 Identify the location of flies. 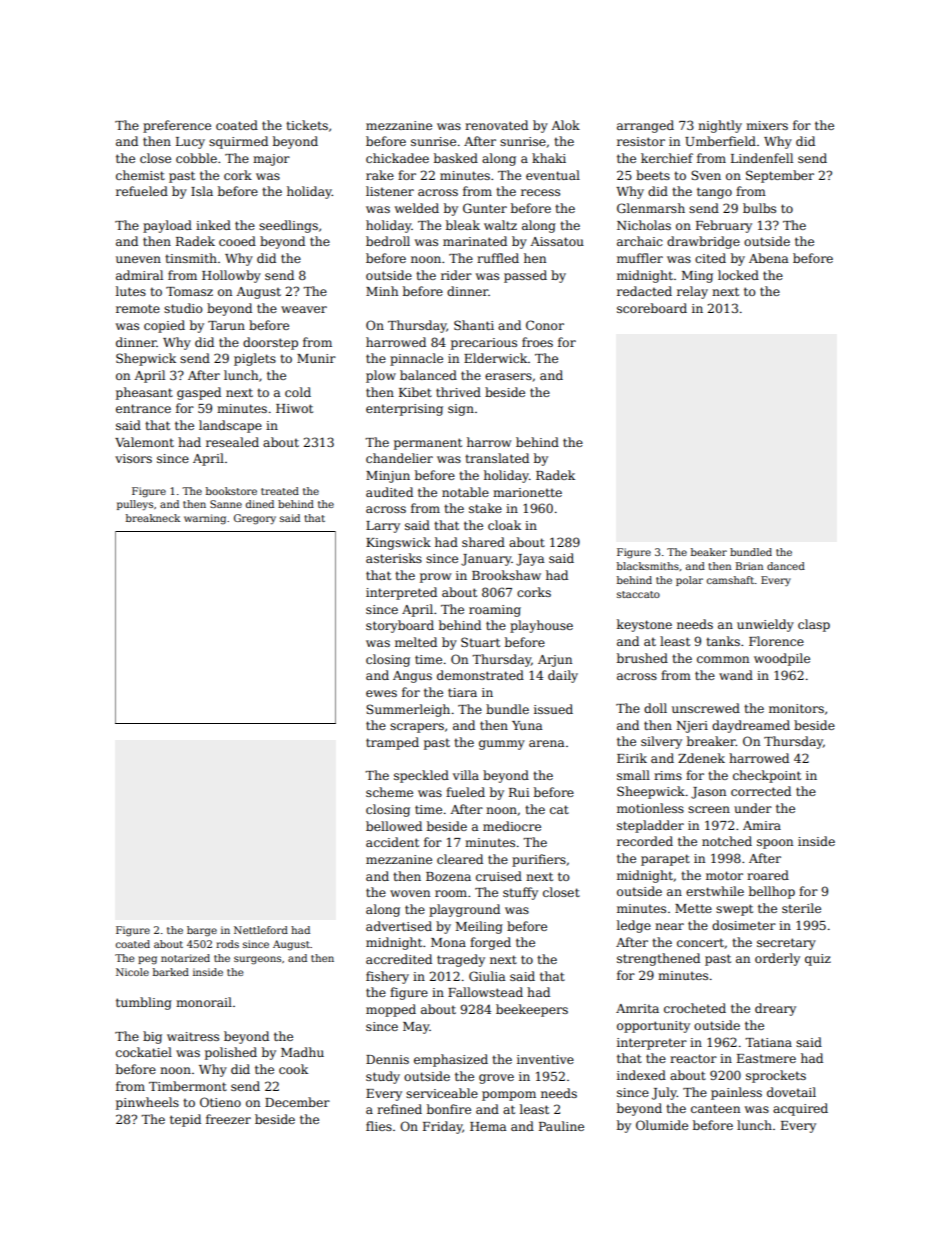
(379, 1126).
